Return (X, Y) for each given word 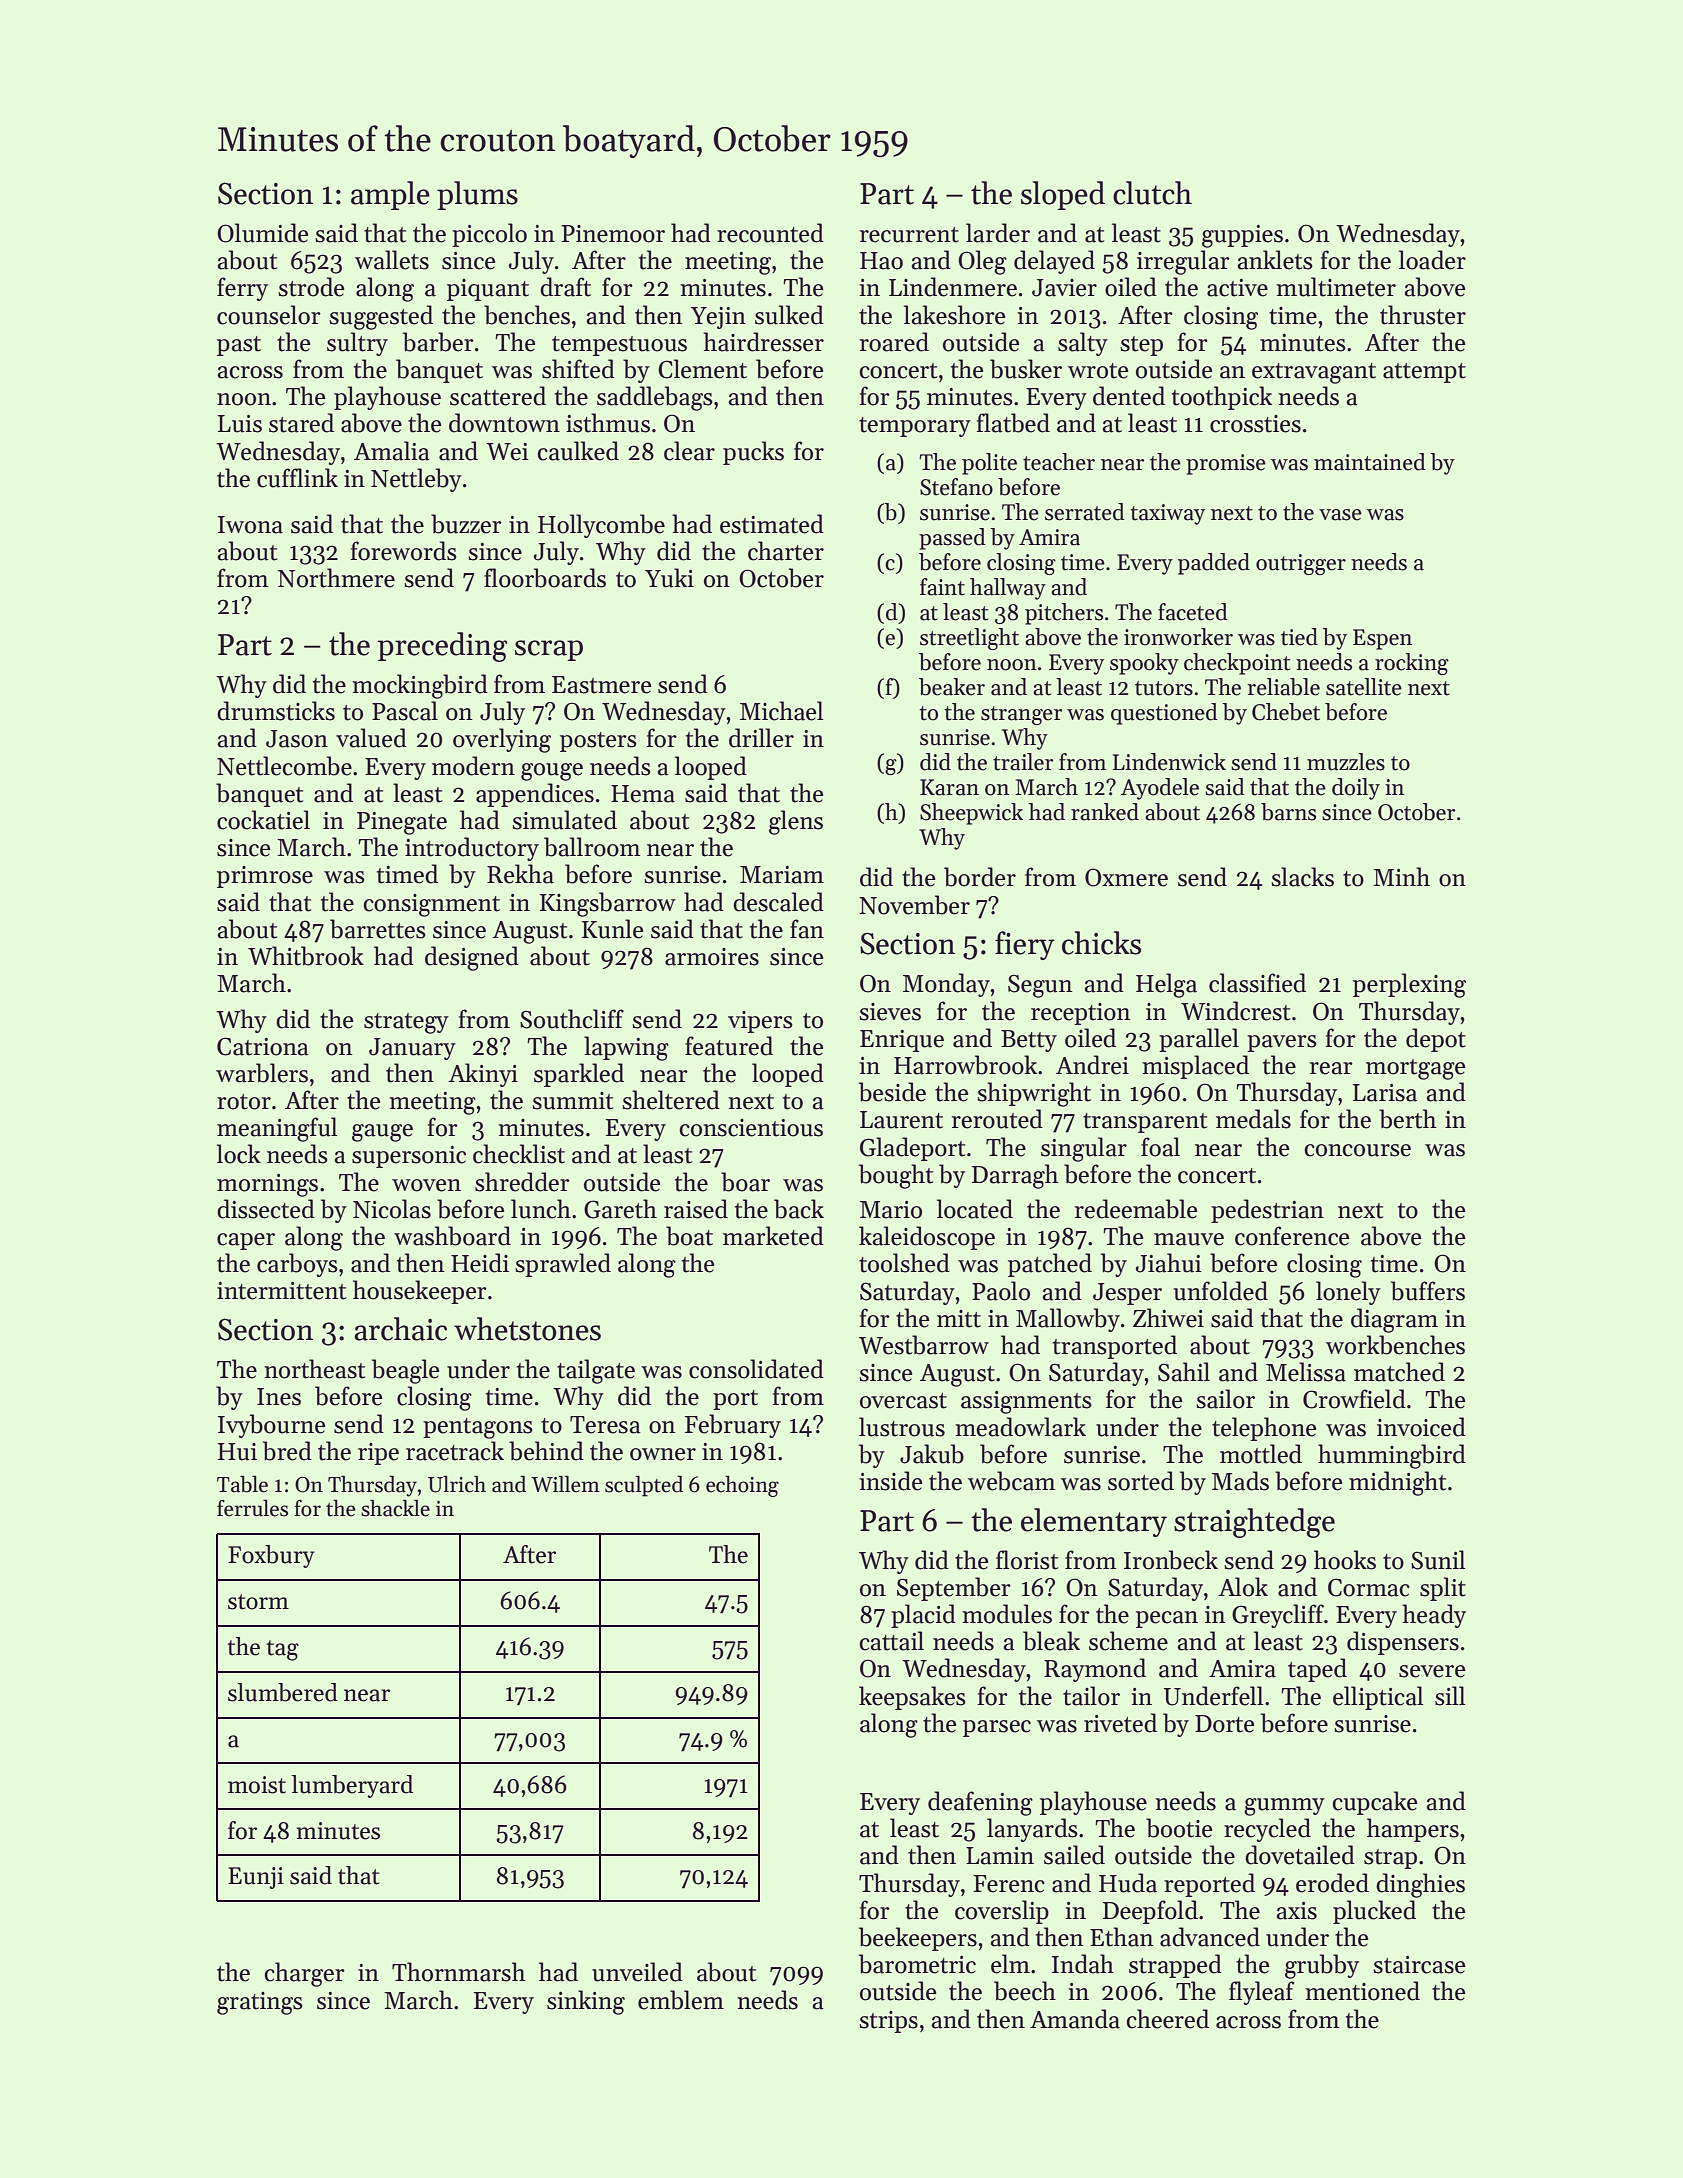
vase (1340, 515)
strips (888, 2022)
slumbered (283, 1692)
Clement (702, 369)
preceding (442, 647)
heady (1434, 1616)
